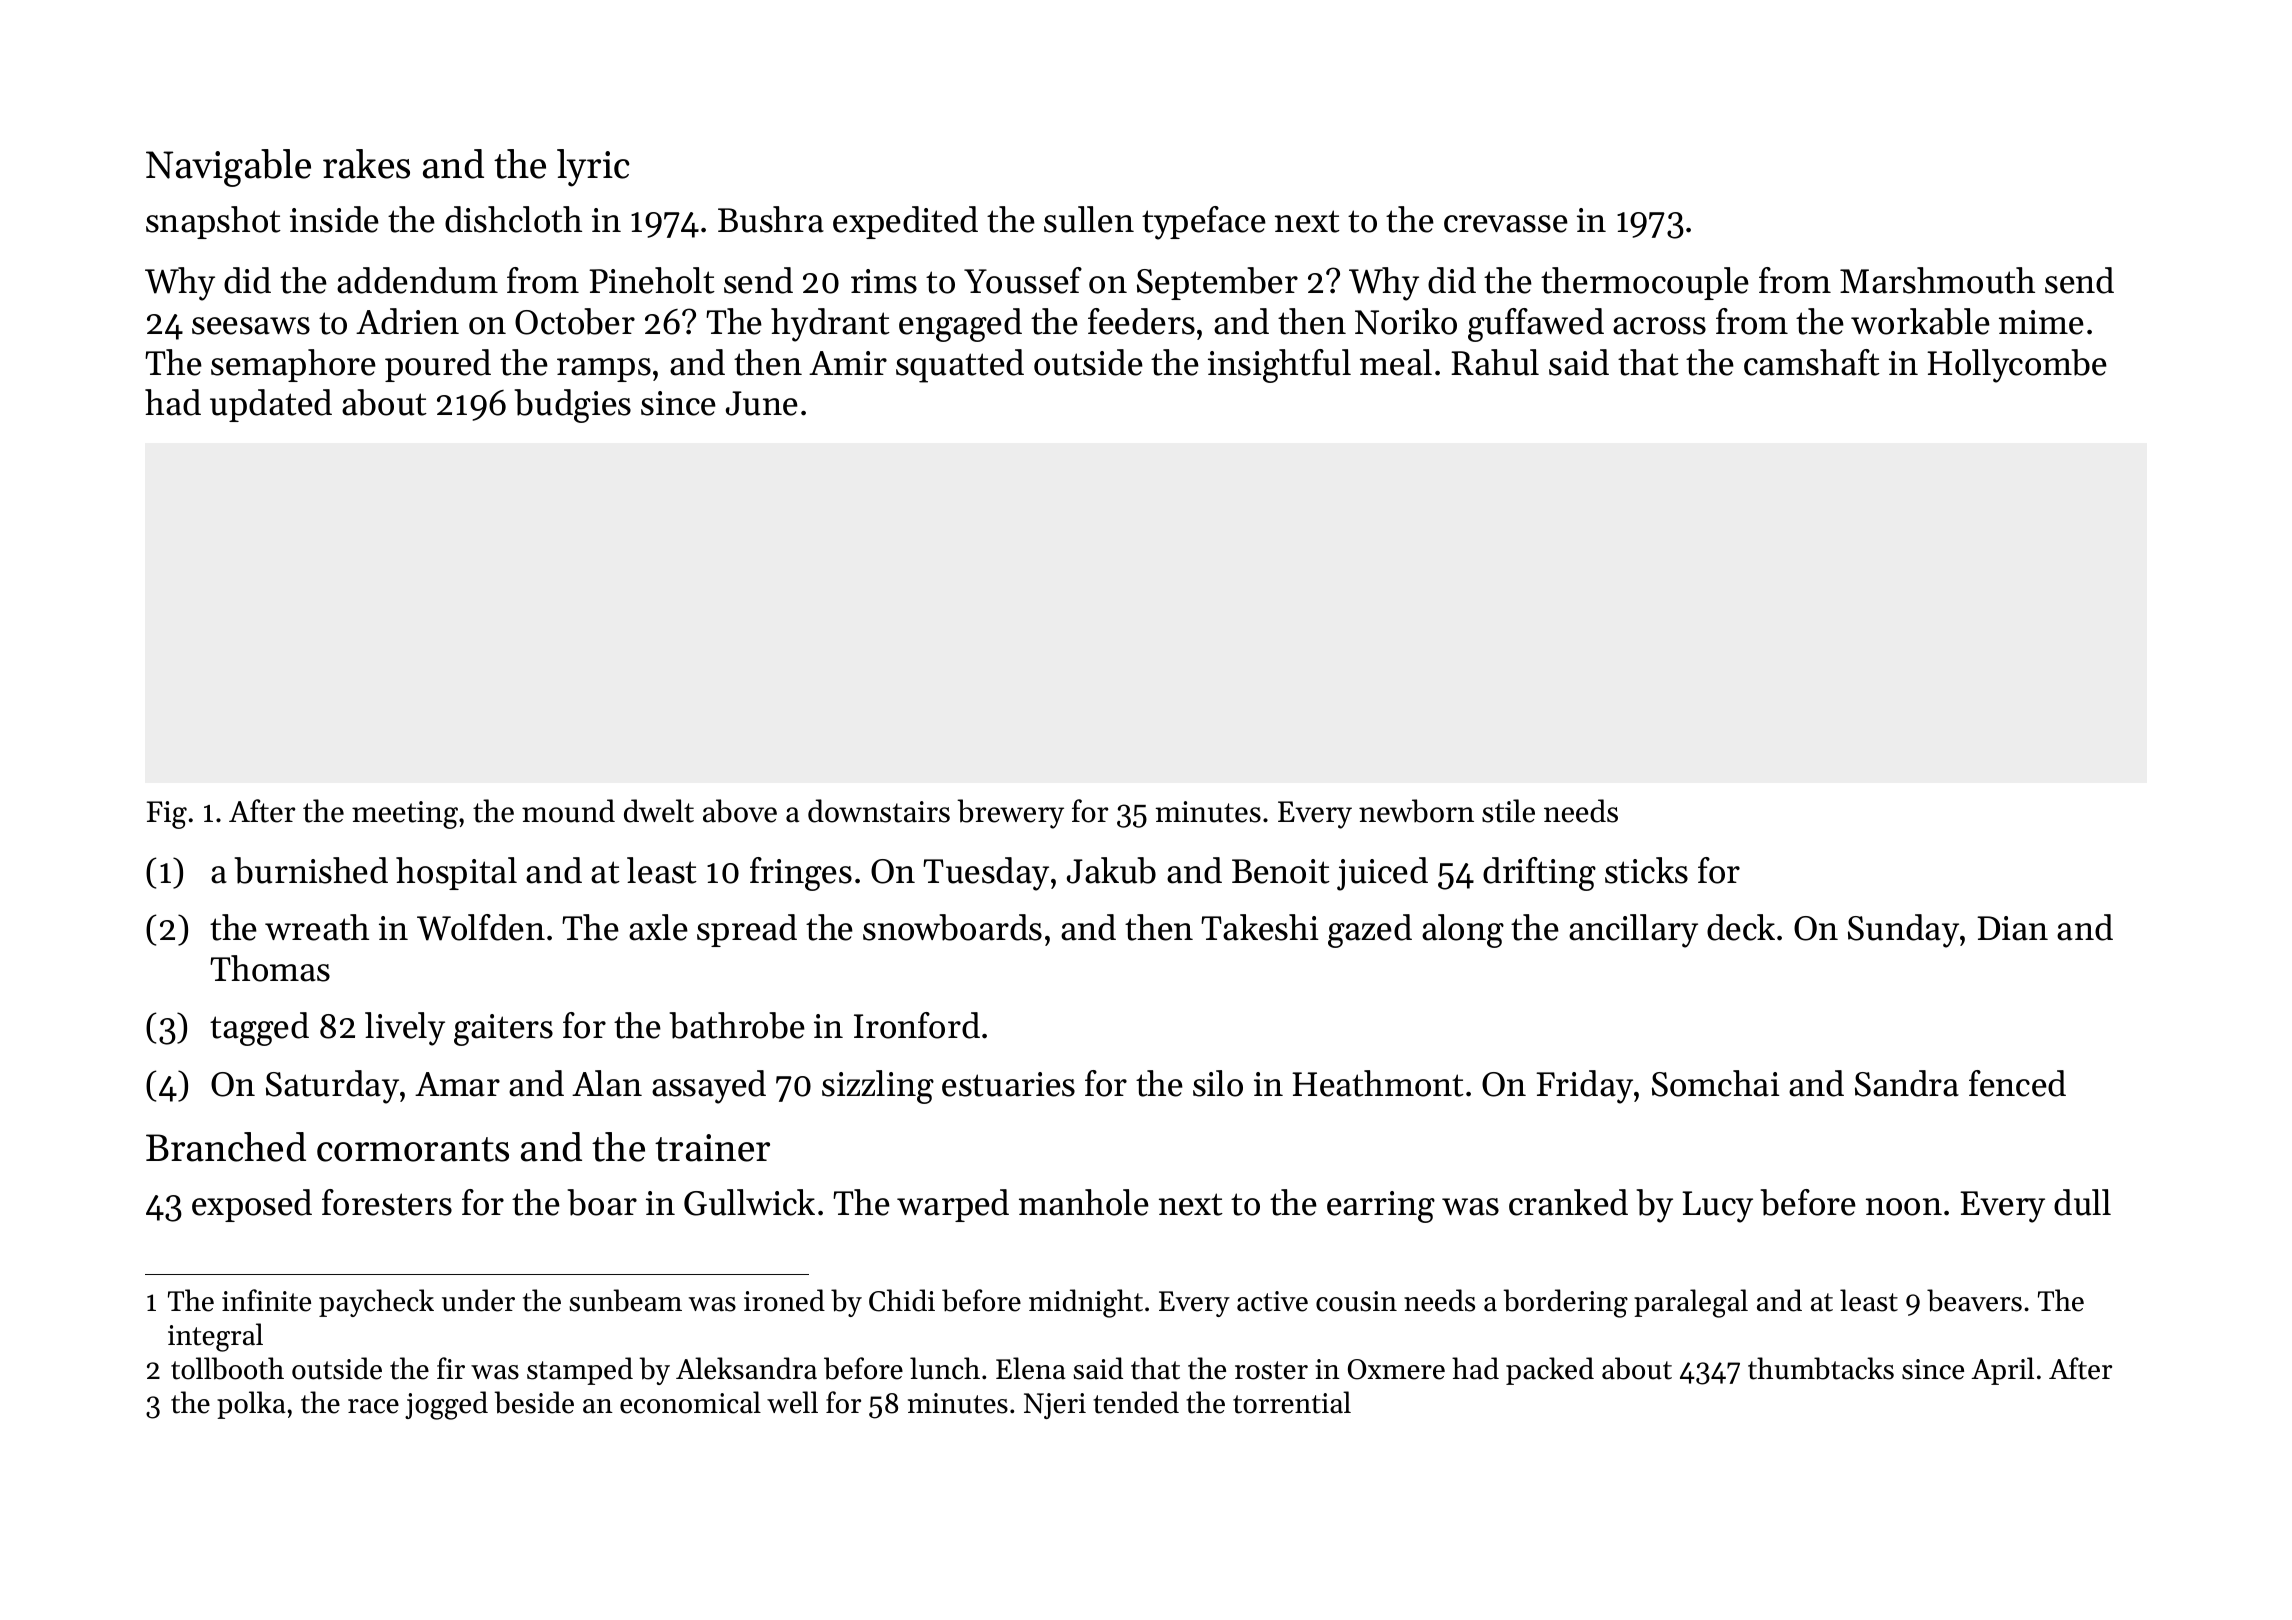 The width and height of the document is (2292, 1620). What do you see at coordinates (251, 1405) in the document?
I see `polka` at bounding box center [251, 1405].
